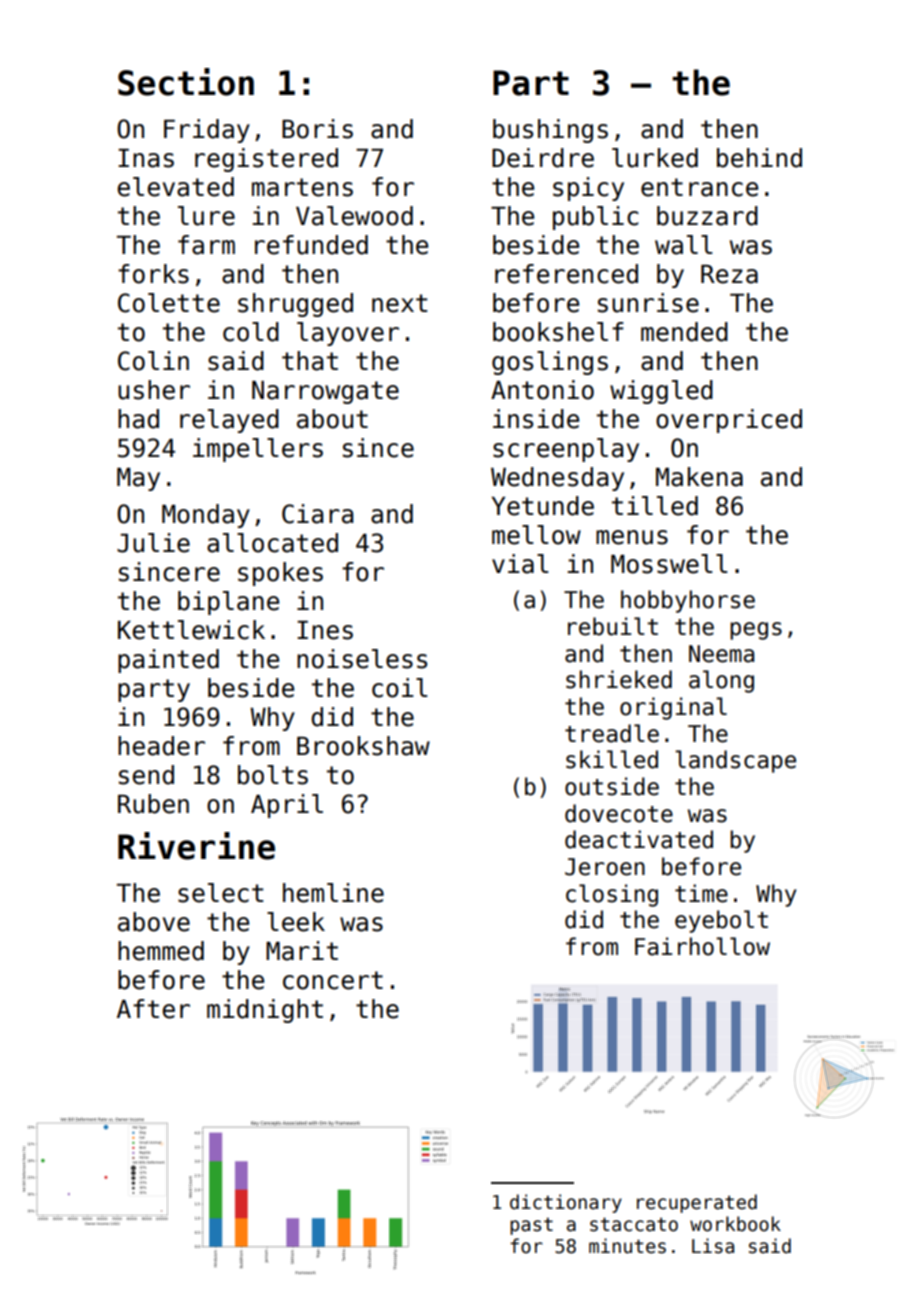 The image size is (924, 1311). Describe the element at coordinates (363, 746) in the document. I see `Brookshaw` at that location.
